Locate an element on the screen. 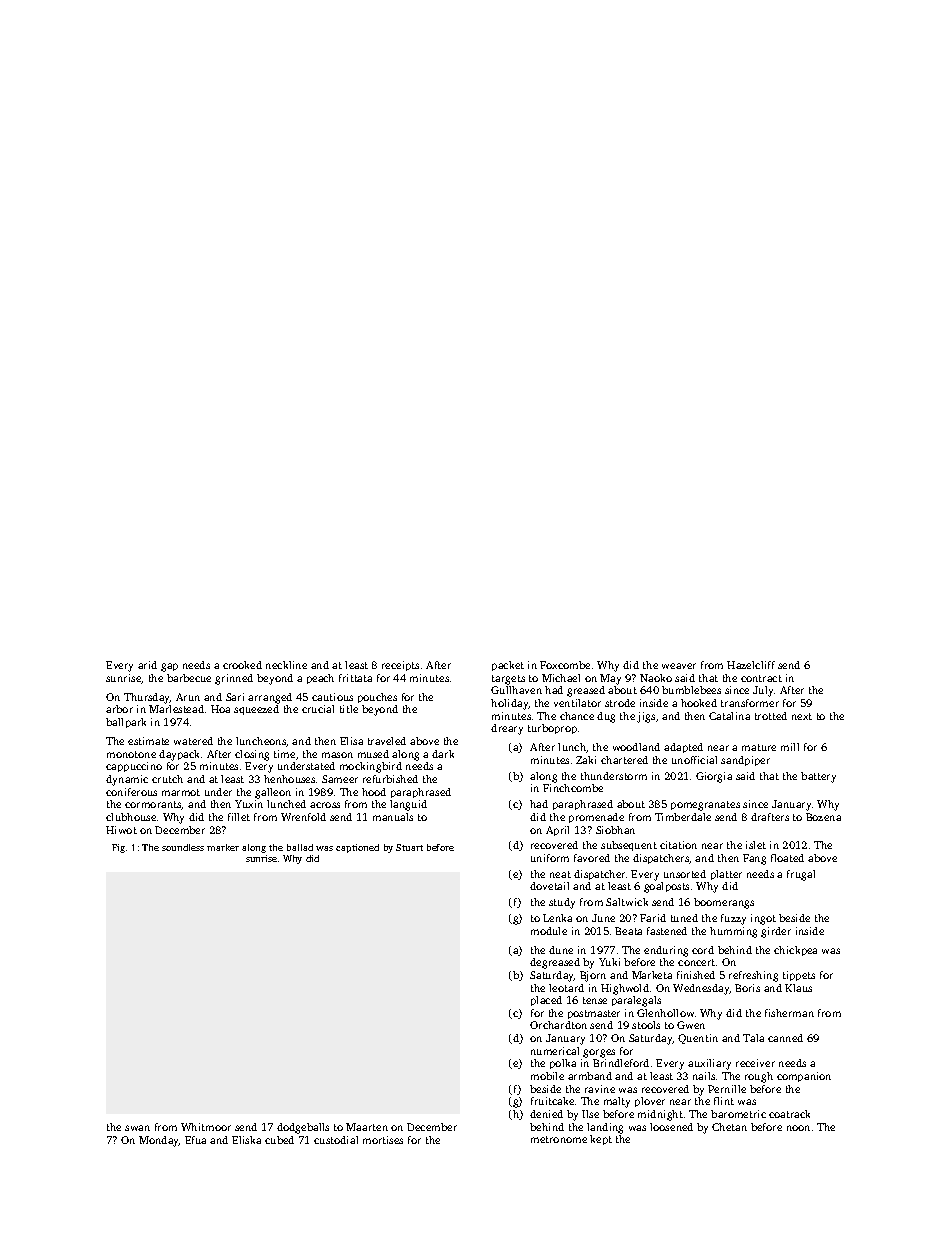  weaver is located at coordinates (679, 666).
